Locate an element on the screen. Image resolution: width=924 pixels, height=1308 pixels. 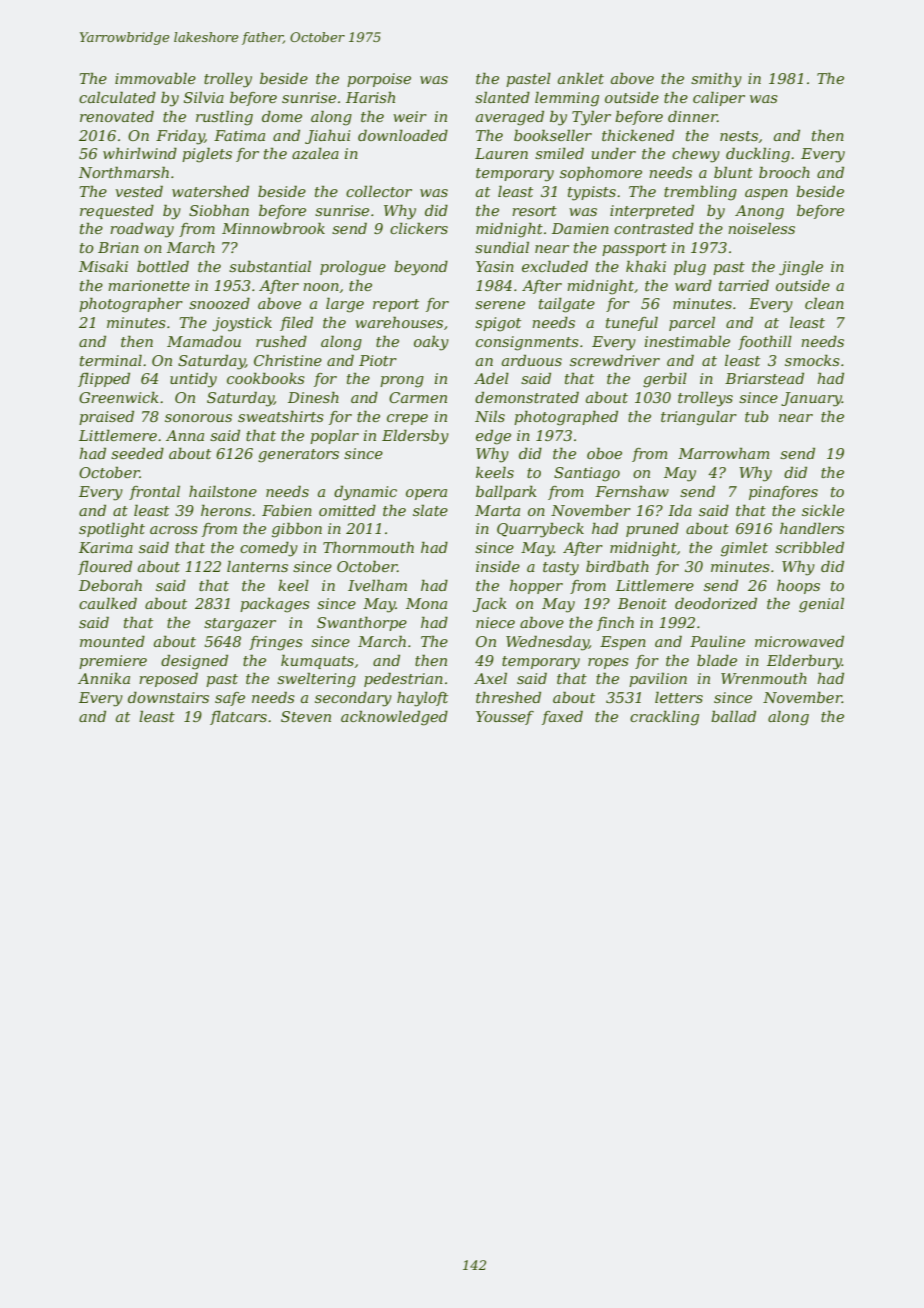
rushed is located at coordinates (281, 341).
